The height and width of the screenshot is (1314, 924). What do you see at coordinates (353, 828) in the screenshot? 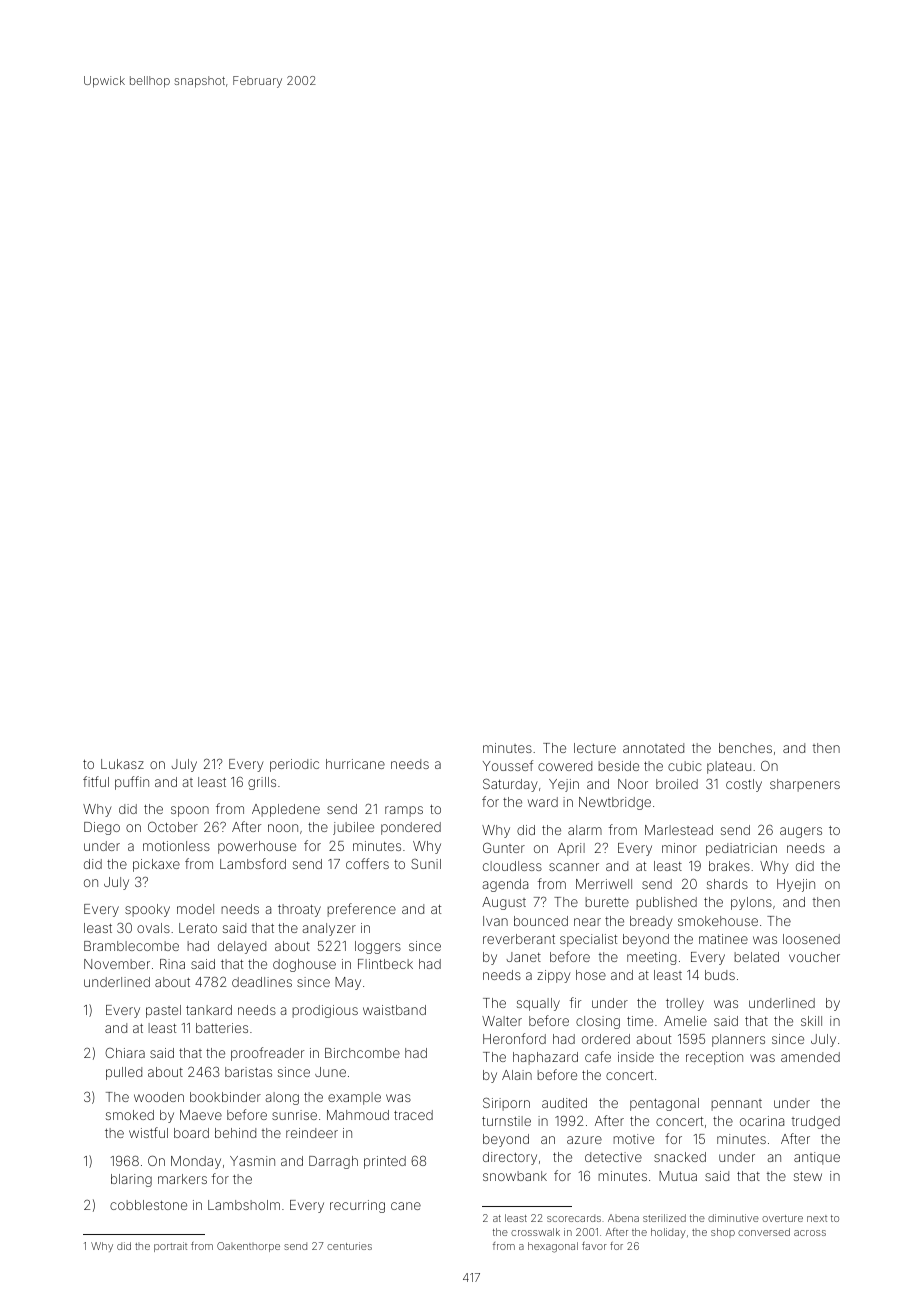
I see `jubilee` at bounding box center [353, 828].
